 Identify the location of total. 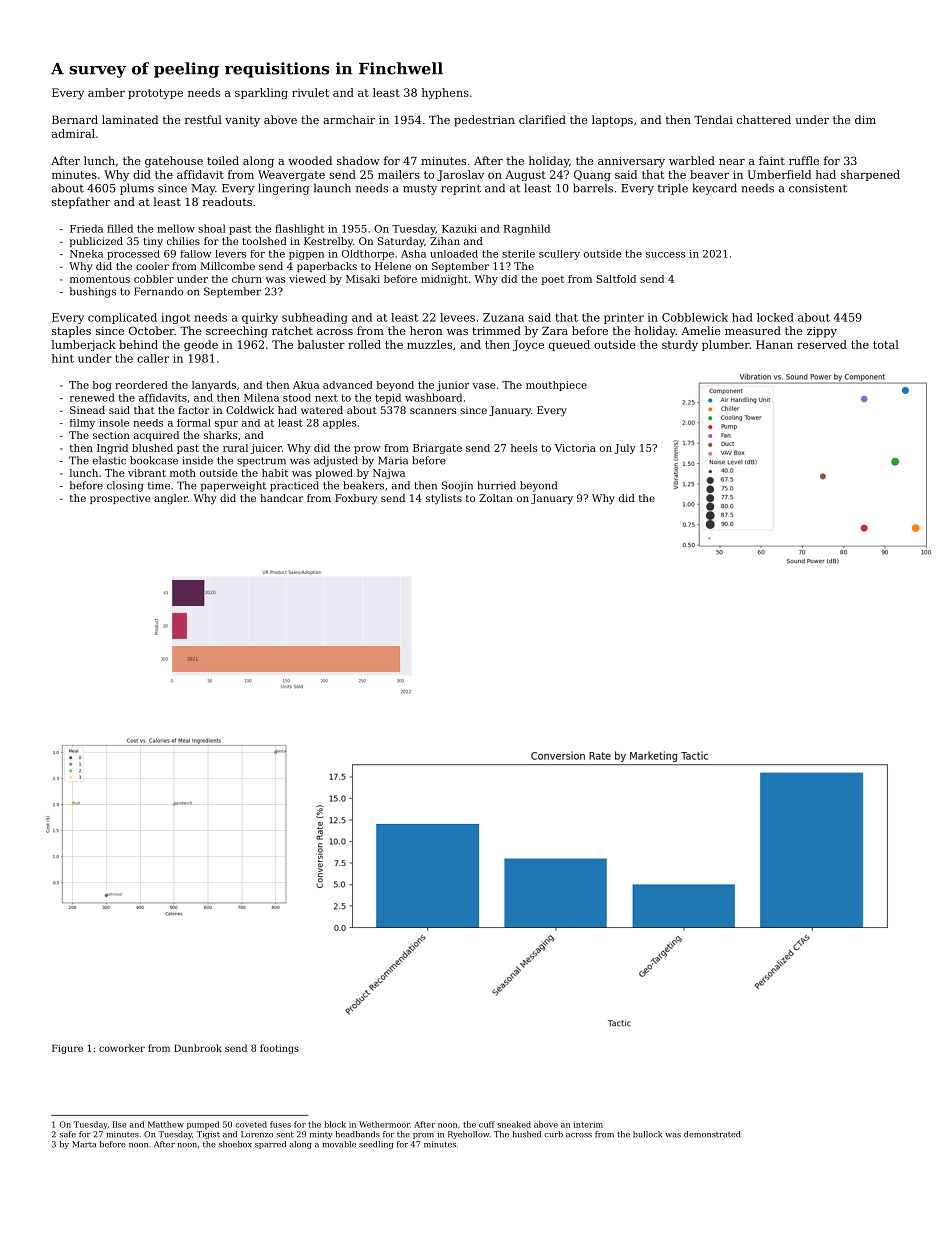
(886, 344).
